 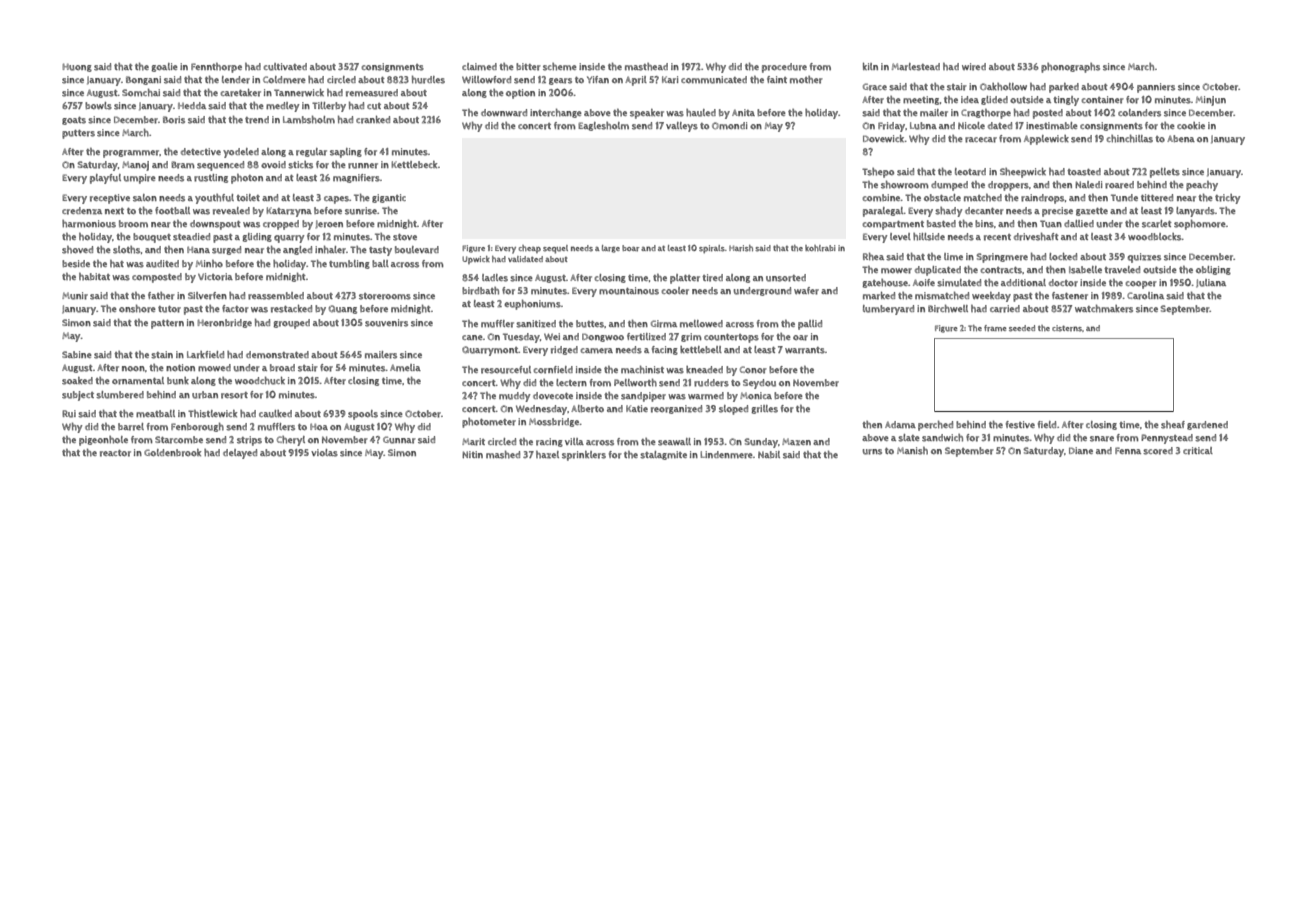 I want to click on warrants, so click(x=805, y=350).
